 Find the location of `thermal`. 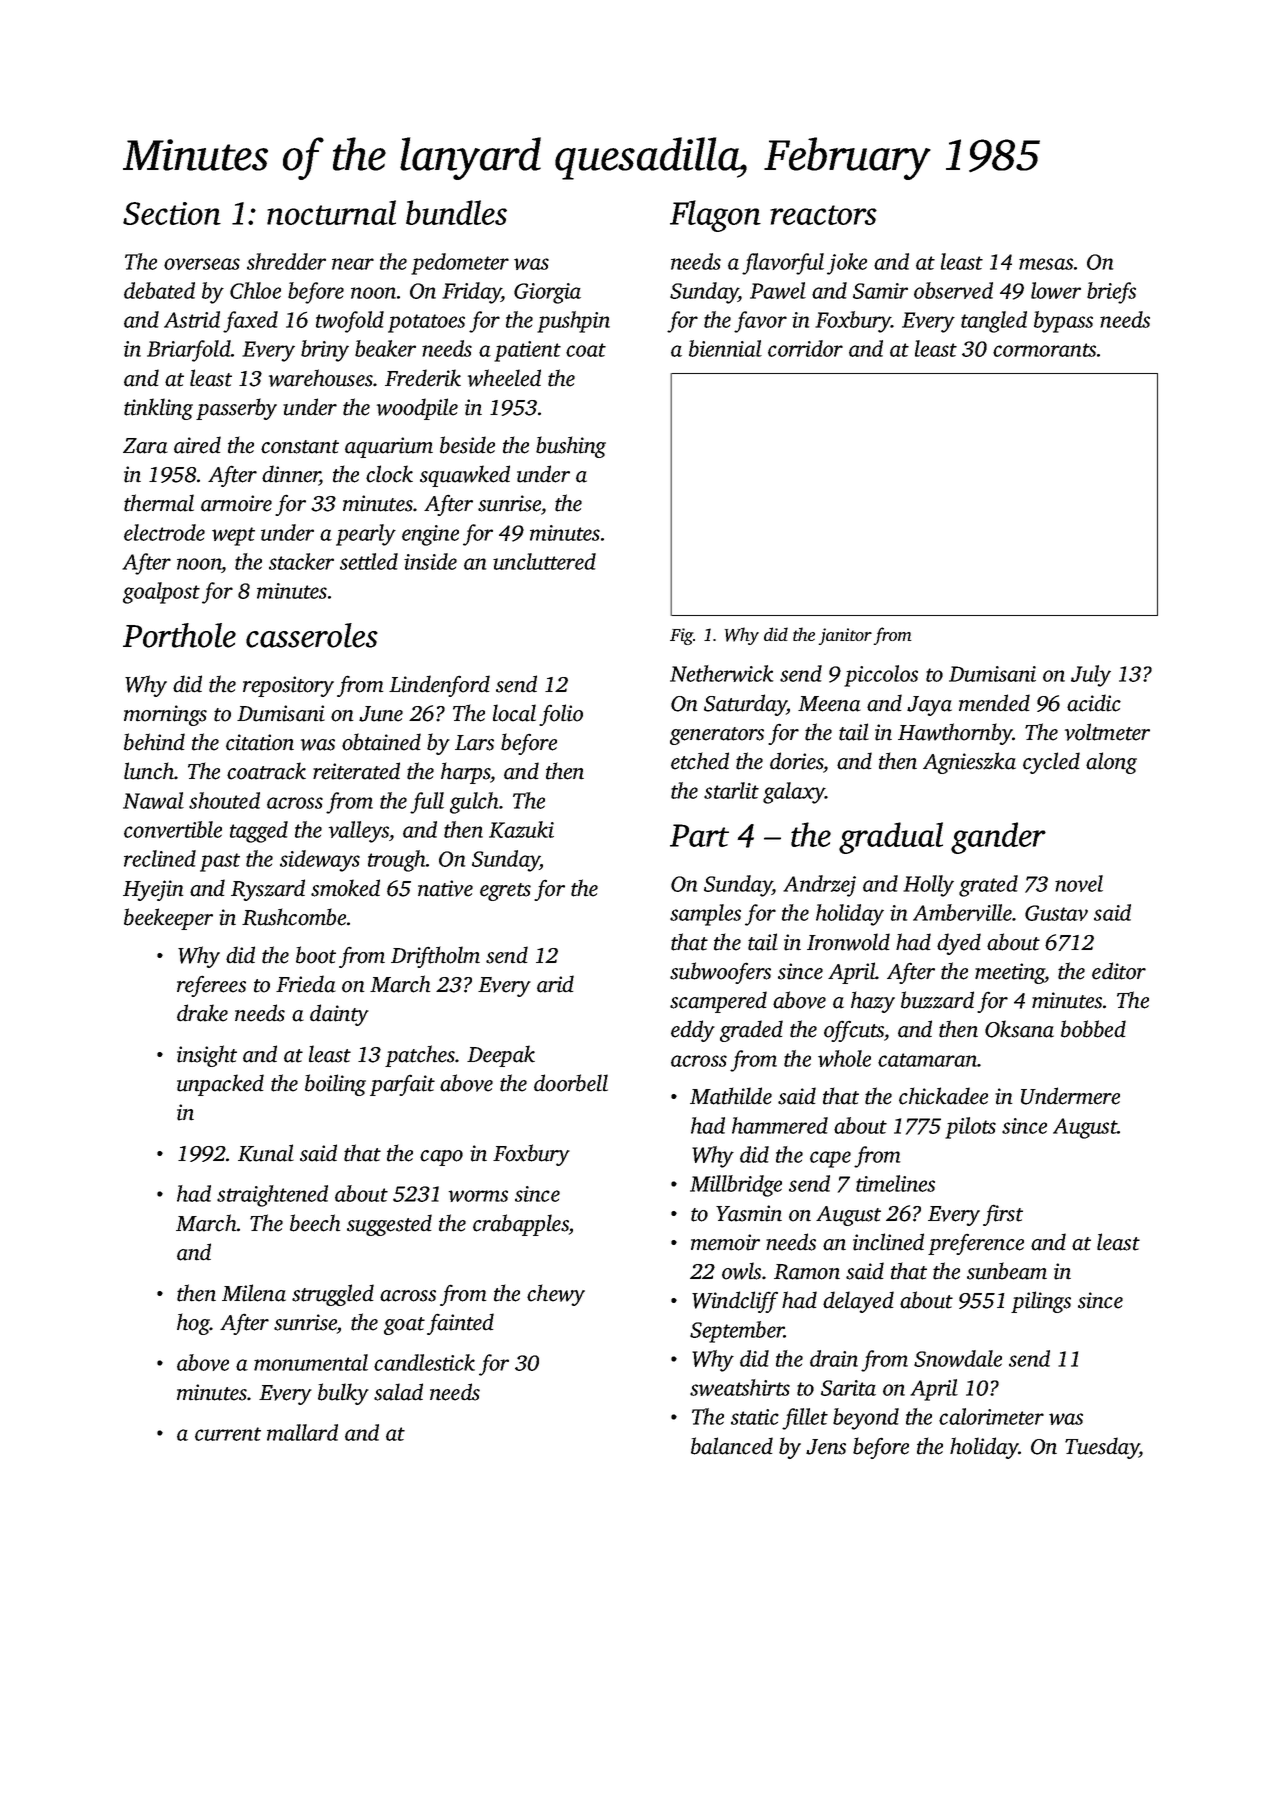

thermal is located at coordinates (159, 503).
